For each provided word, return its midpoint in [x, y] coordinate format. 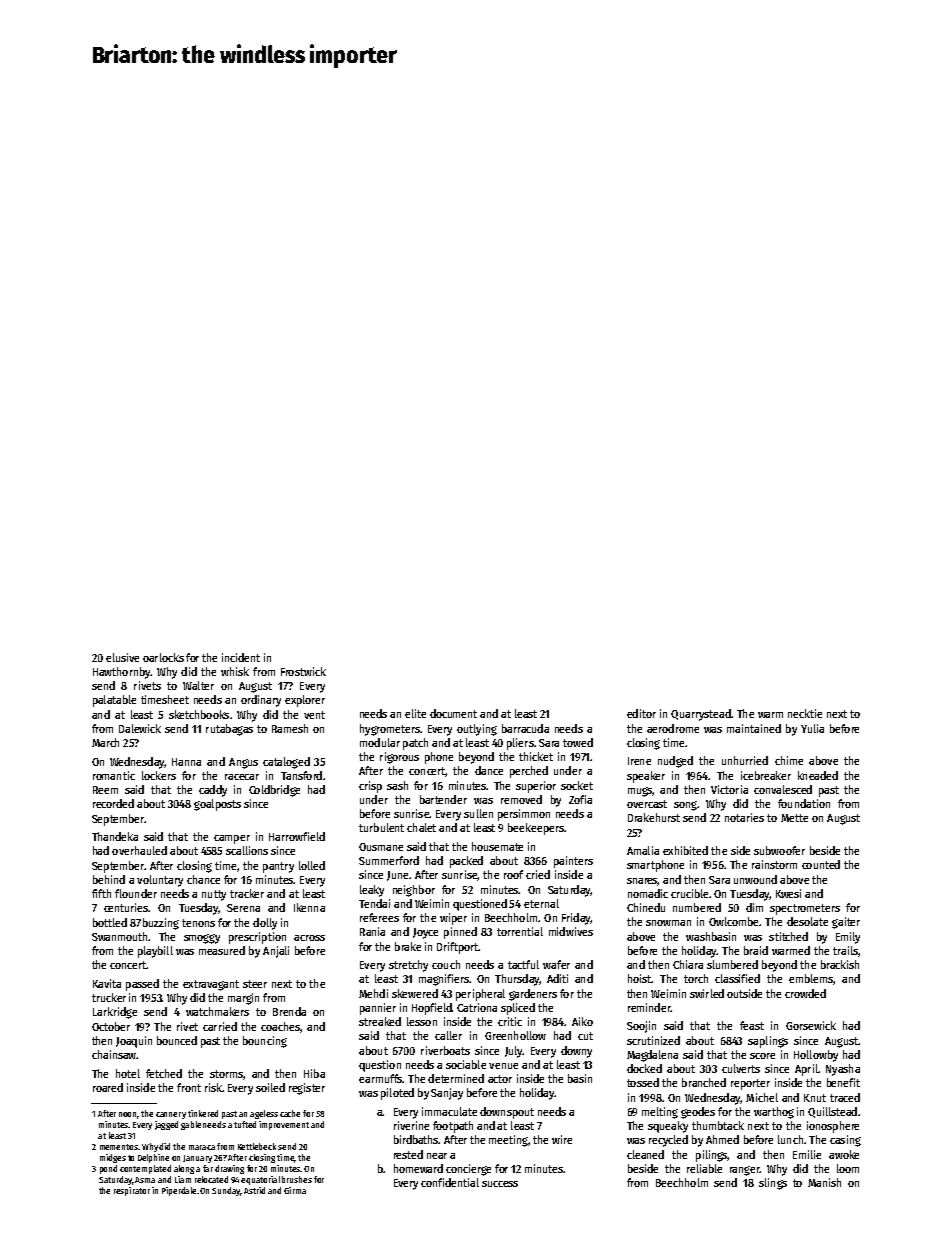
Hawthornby [122, 673]
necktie [805, 713]
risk [213, 1087]
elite [415, 713]
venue [503, 1066]
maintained [754, 728]
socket [577, 785]
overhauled [139, 850]
